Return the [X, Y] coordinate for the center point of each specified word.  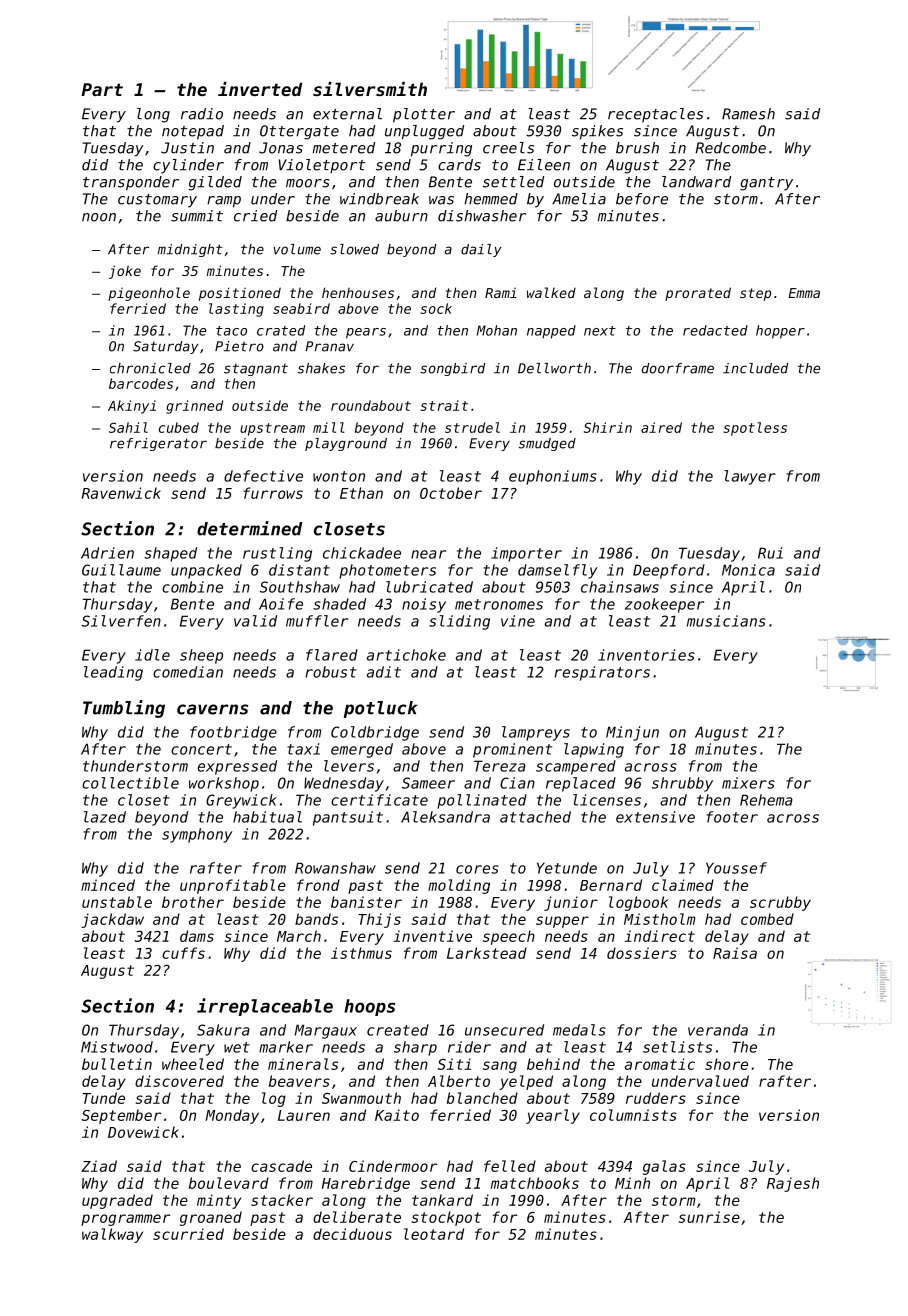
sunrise [709, 1217]
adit [384, 672]
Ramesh [748, 114]
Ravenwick [121, 493]
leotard [434, 1234]
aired [661, 427]
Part [102, 89]
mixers [748, 783]
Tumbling [124, 709]
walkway [112, 1235]
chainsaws [620, 587]
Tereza [500, 766]
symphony [197, 835]
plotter [424, 115]
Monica [748, 570]
